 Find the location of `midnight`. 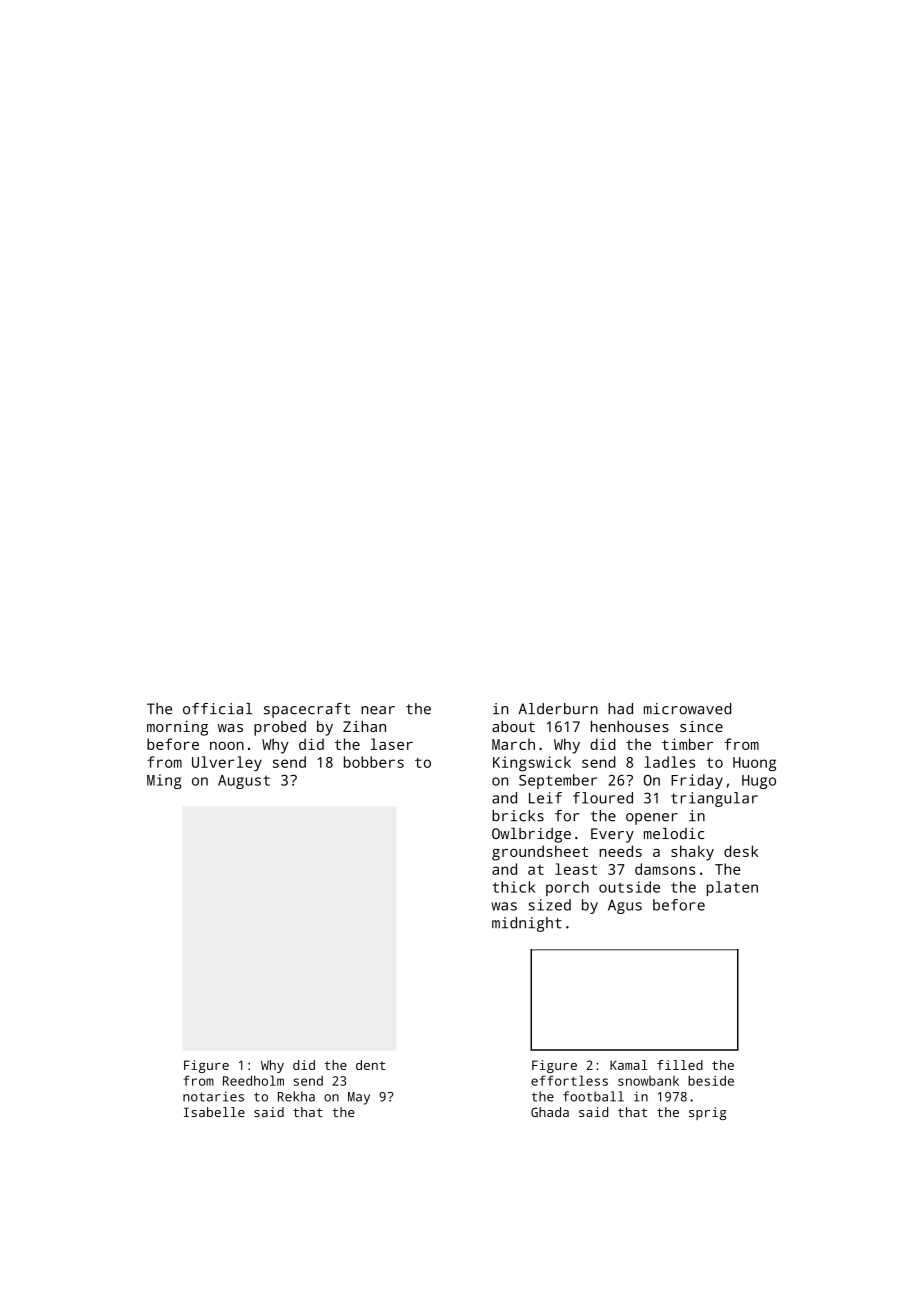

midnight is located at coordinates (527, 924).
